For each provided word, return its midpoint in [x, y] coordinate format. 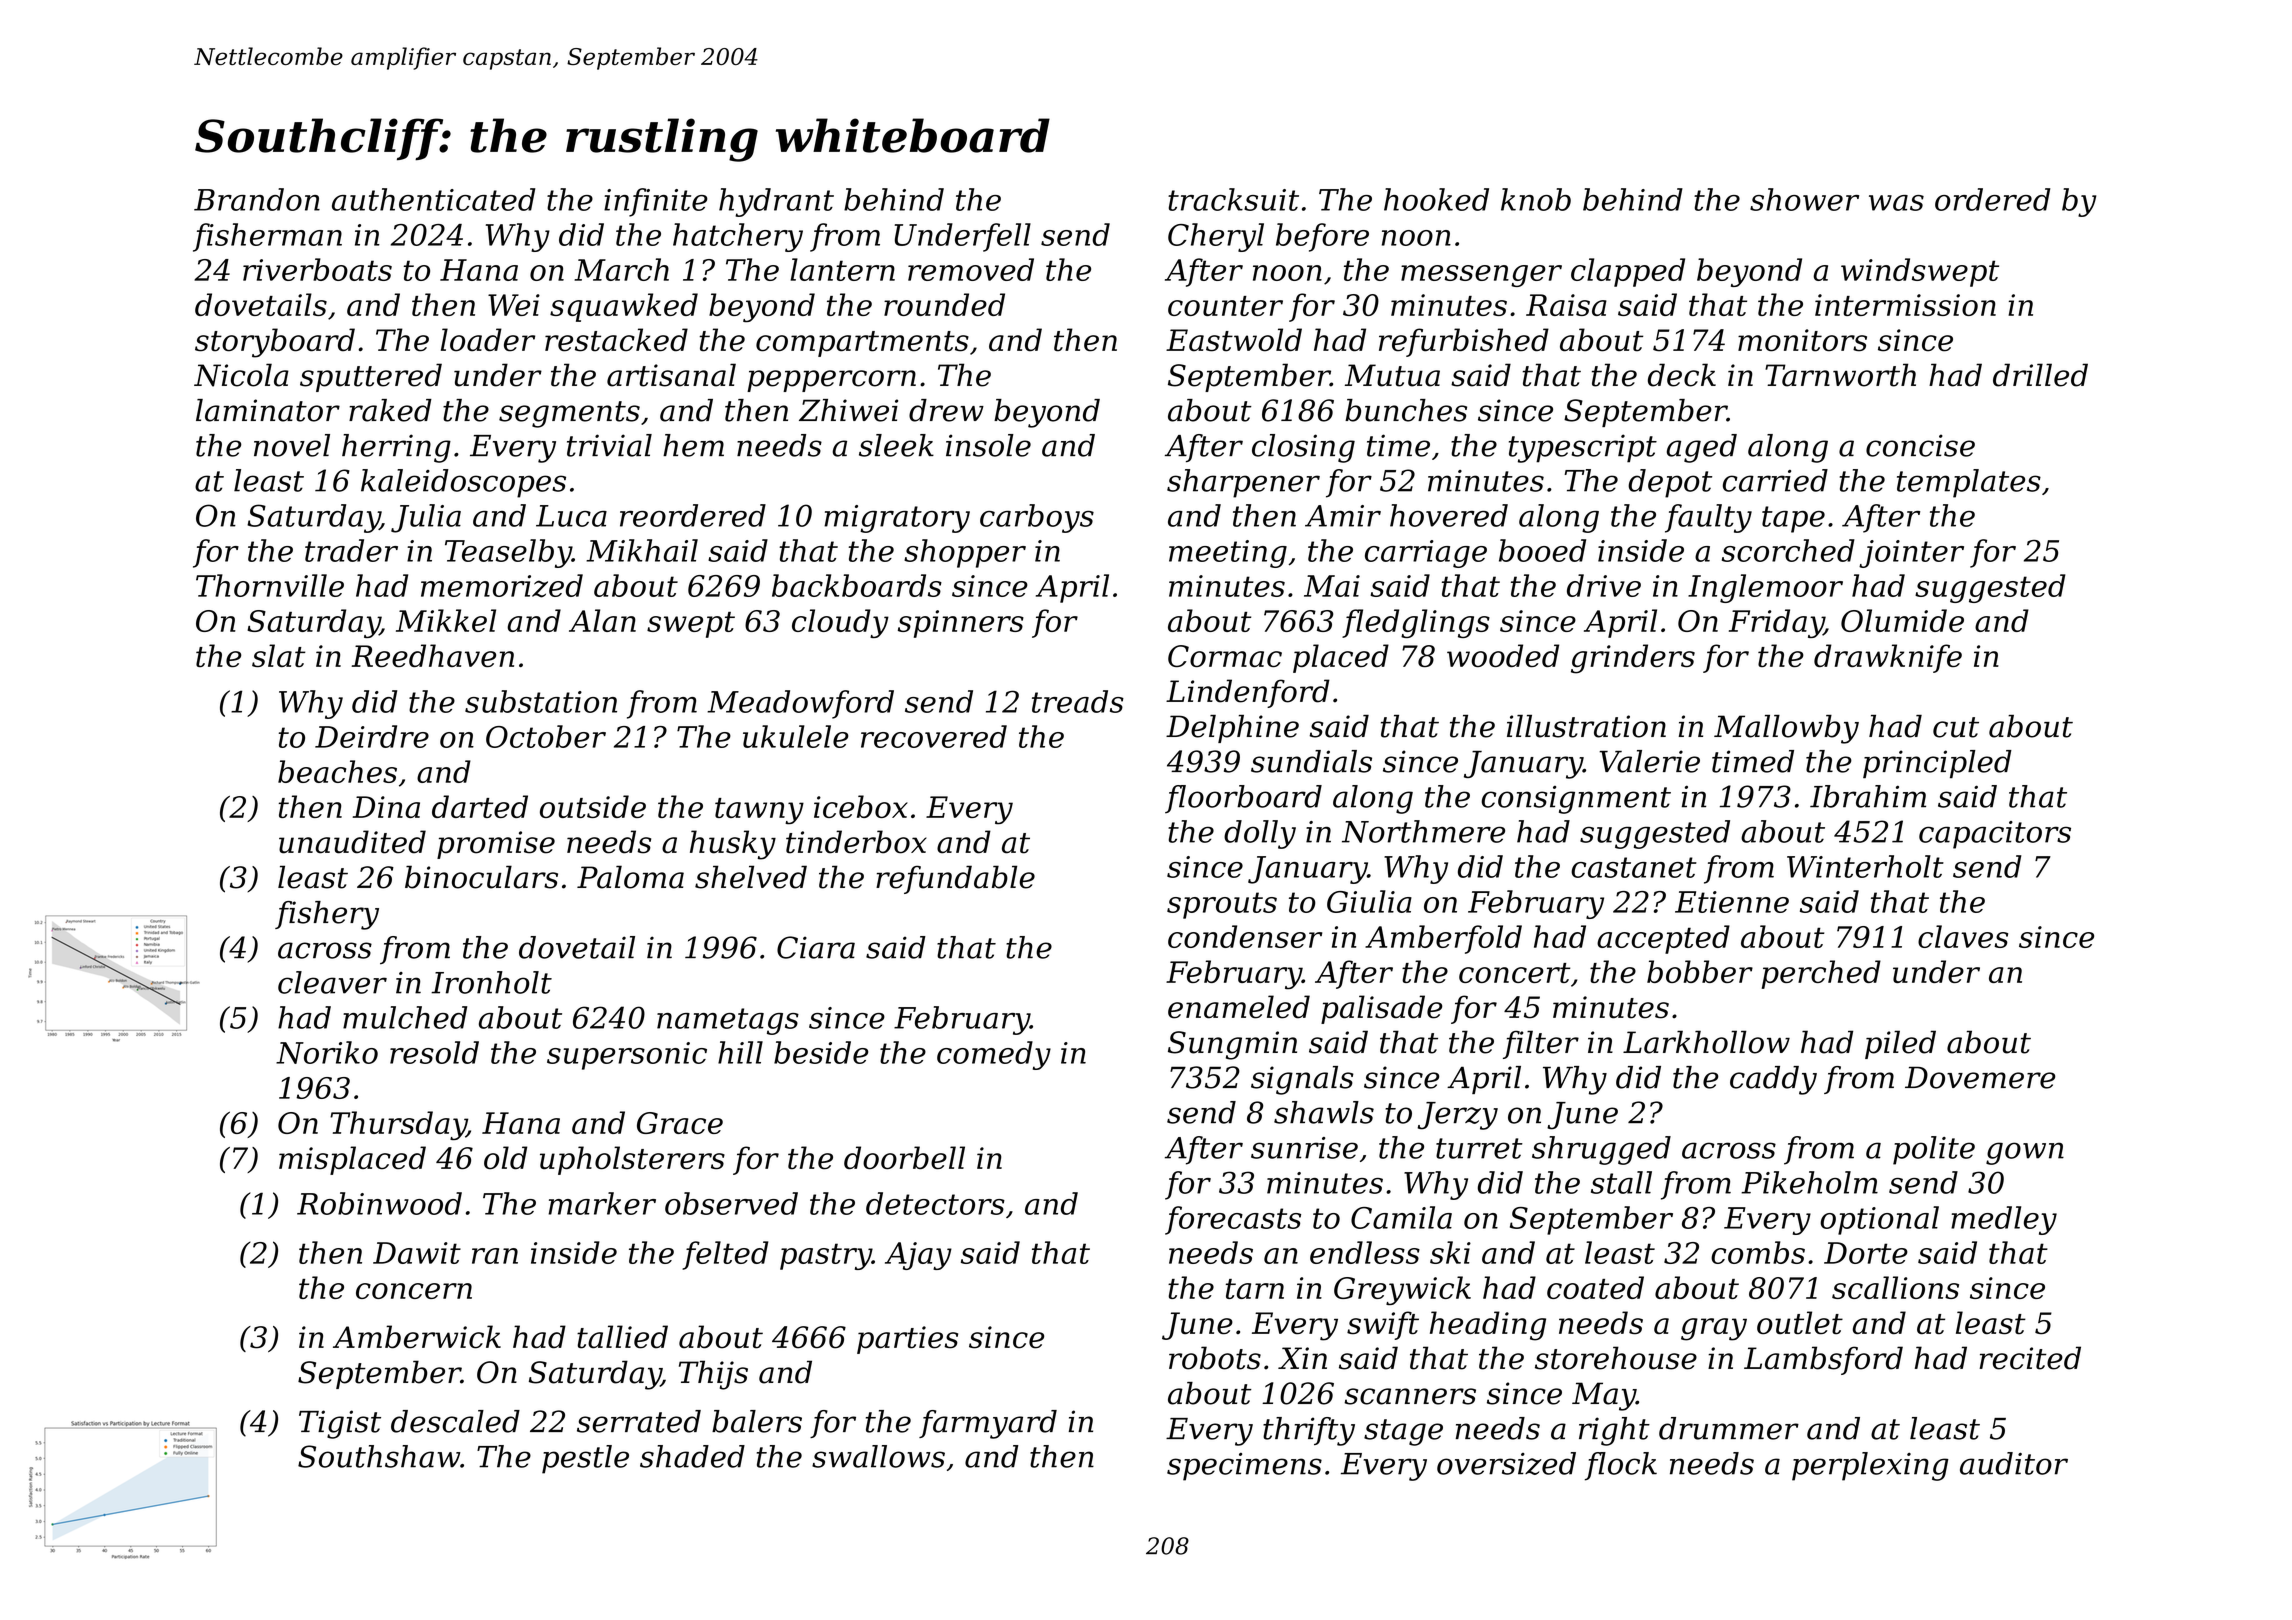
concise [1920, 445]
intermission [1905, 305]
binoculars [481, 877]
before [1322, 237]
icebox [861, 806]
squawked [624, 307]
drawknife [1888, 658]
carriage [1426, 554]
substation [541, 701]
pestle [585, 1459]
